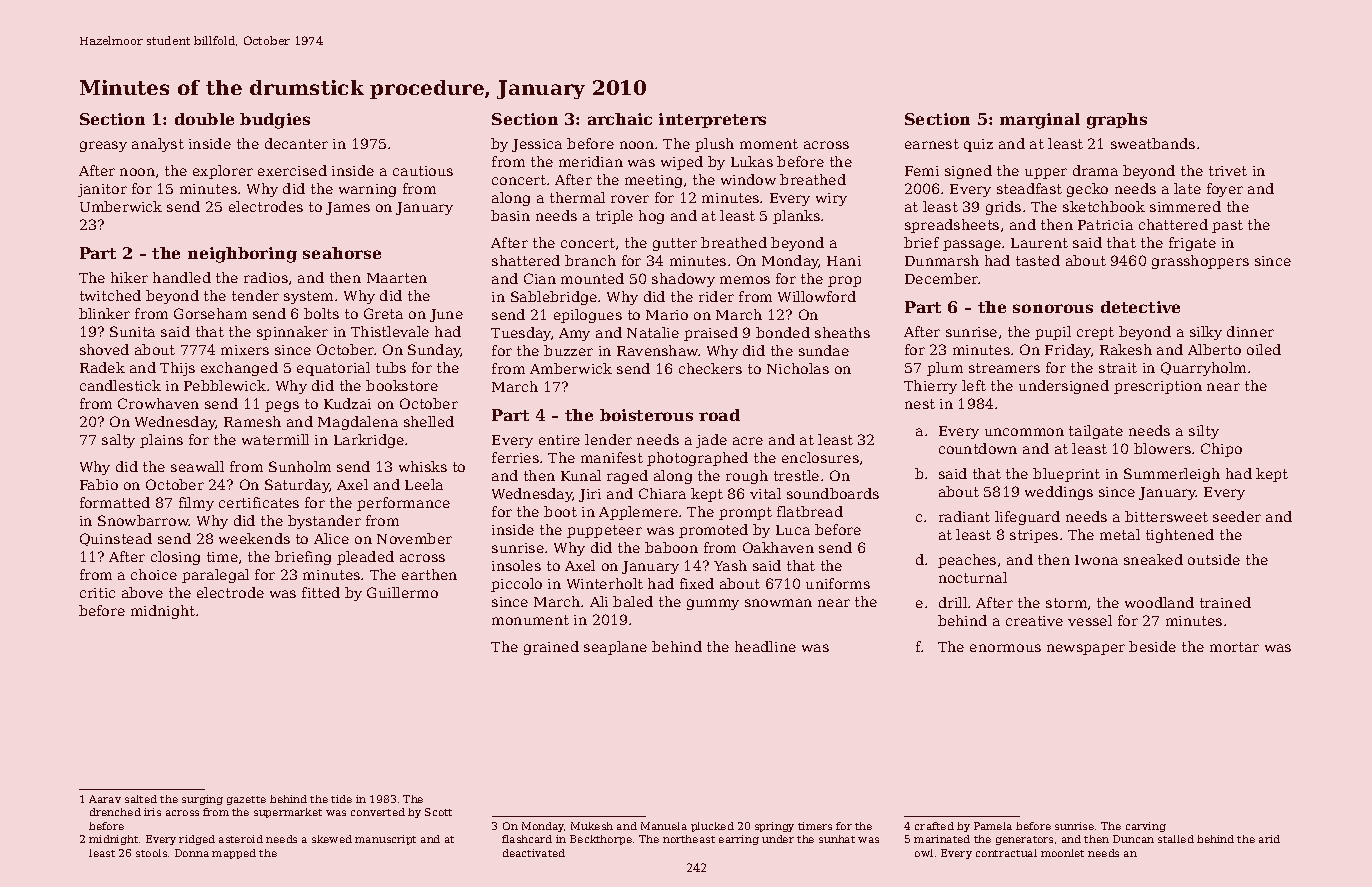 The height and width of the page is (887, 1372). I want to click on double, so click(204, 119).
